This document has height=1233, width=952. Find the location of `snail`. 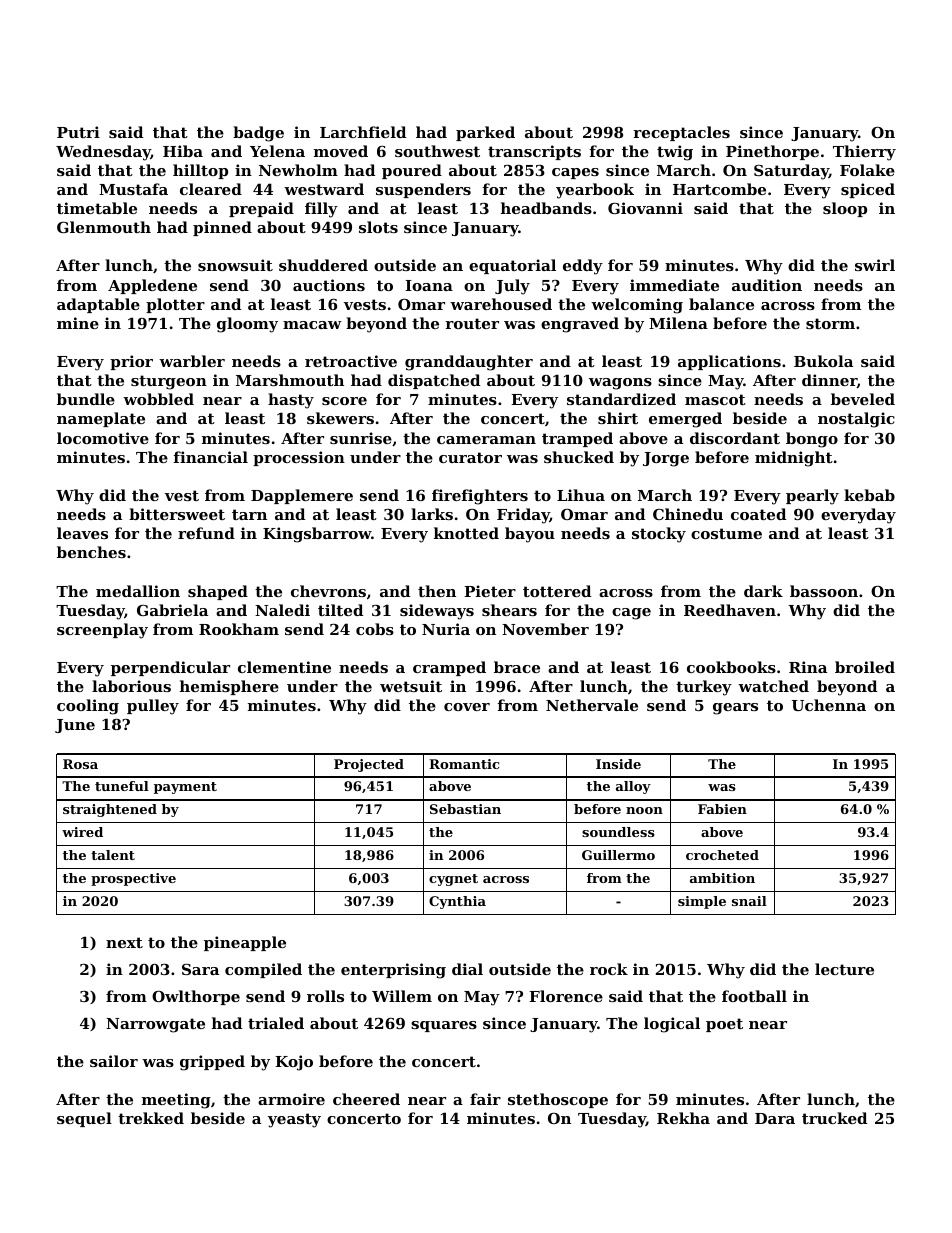

snail is located at coordinates (749, 901).
